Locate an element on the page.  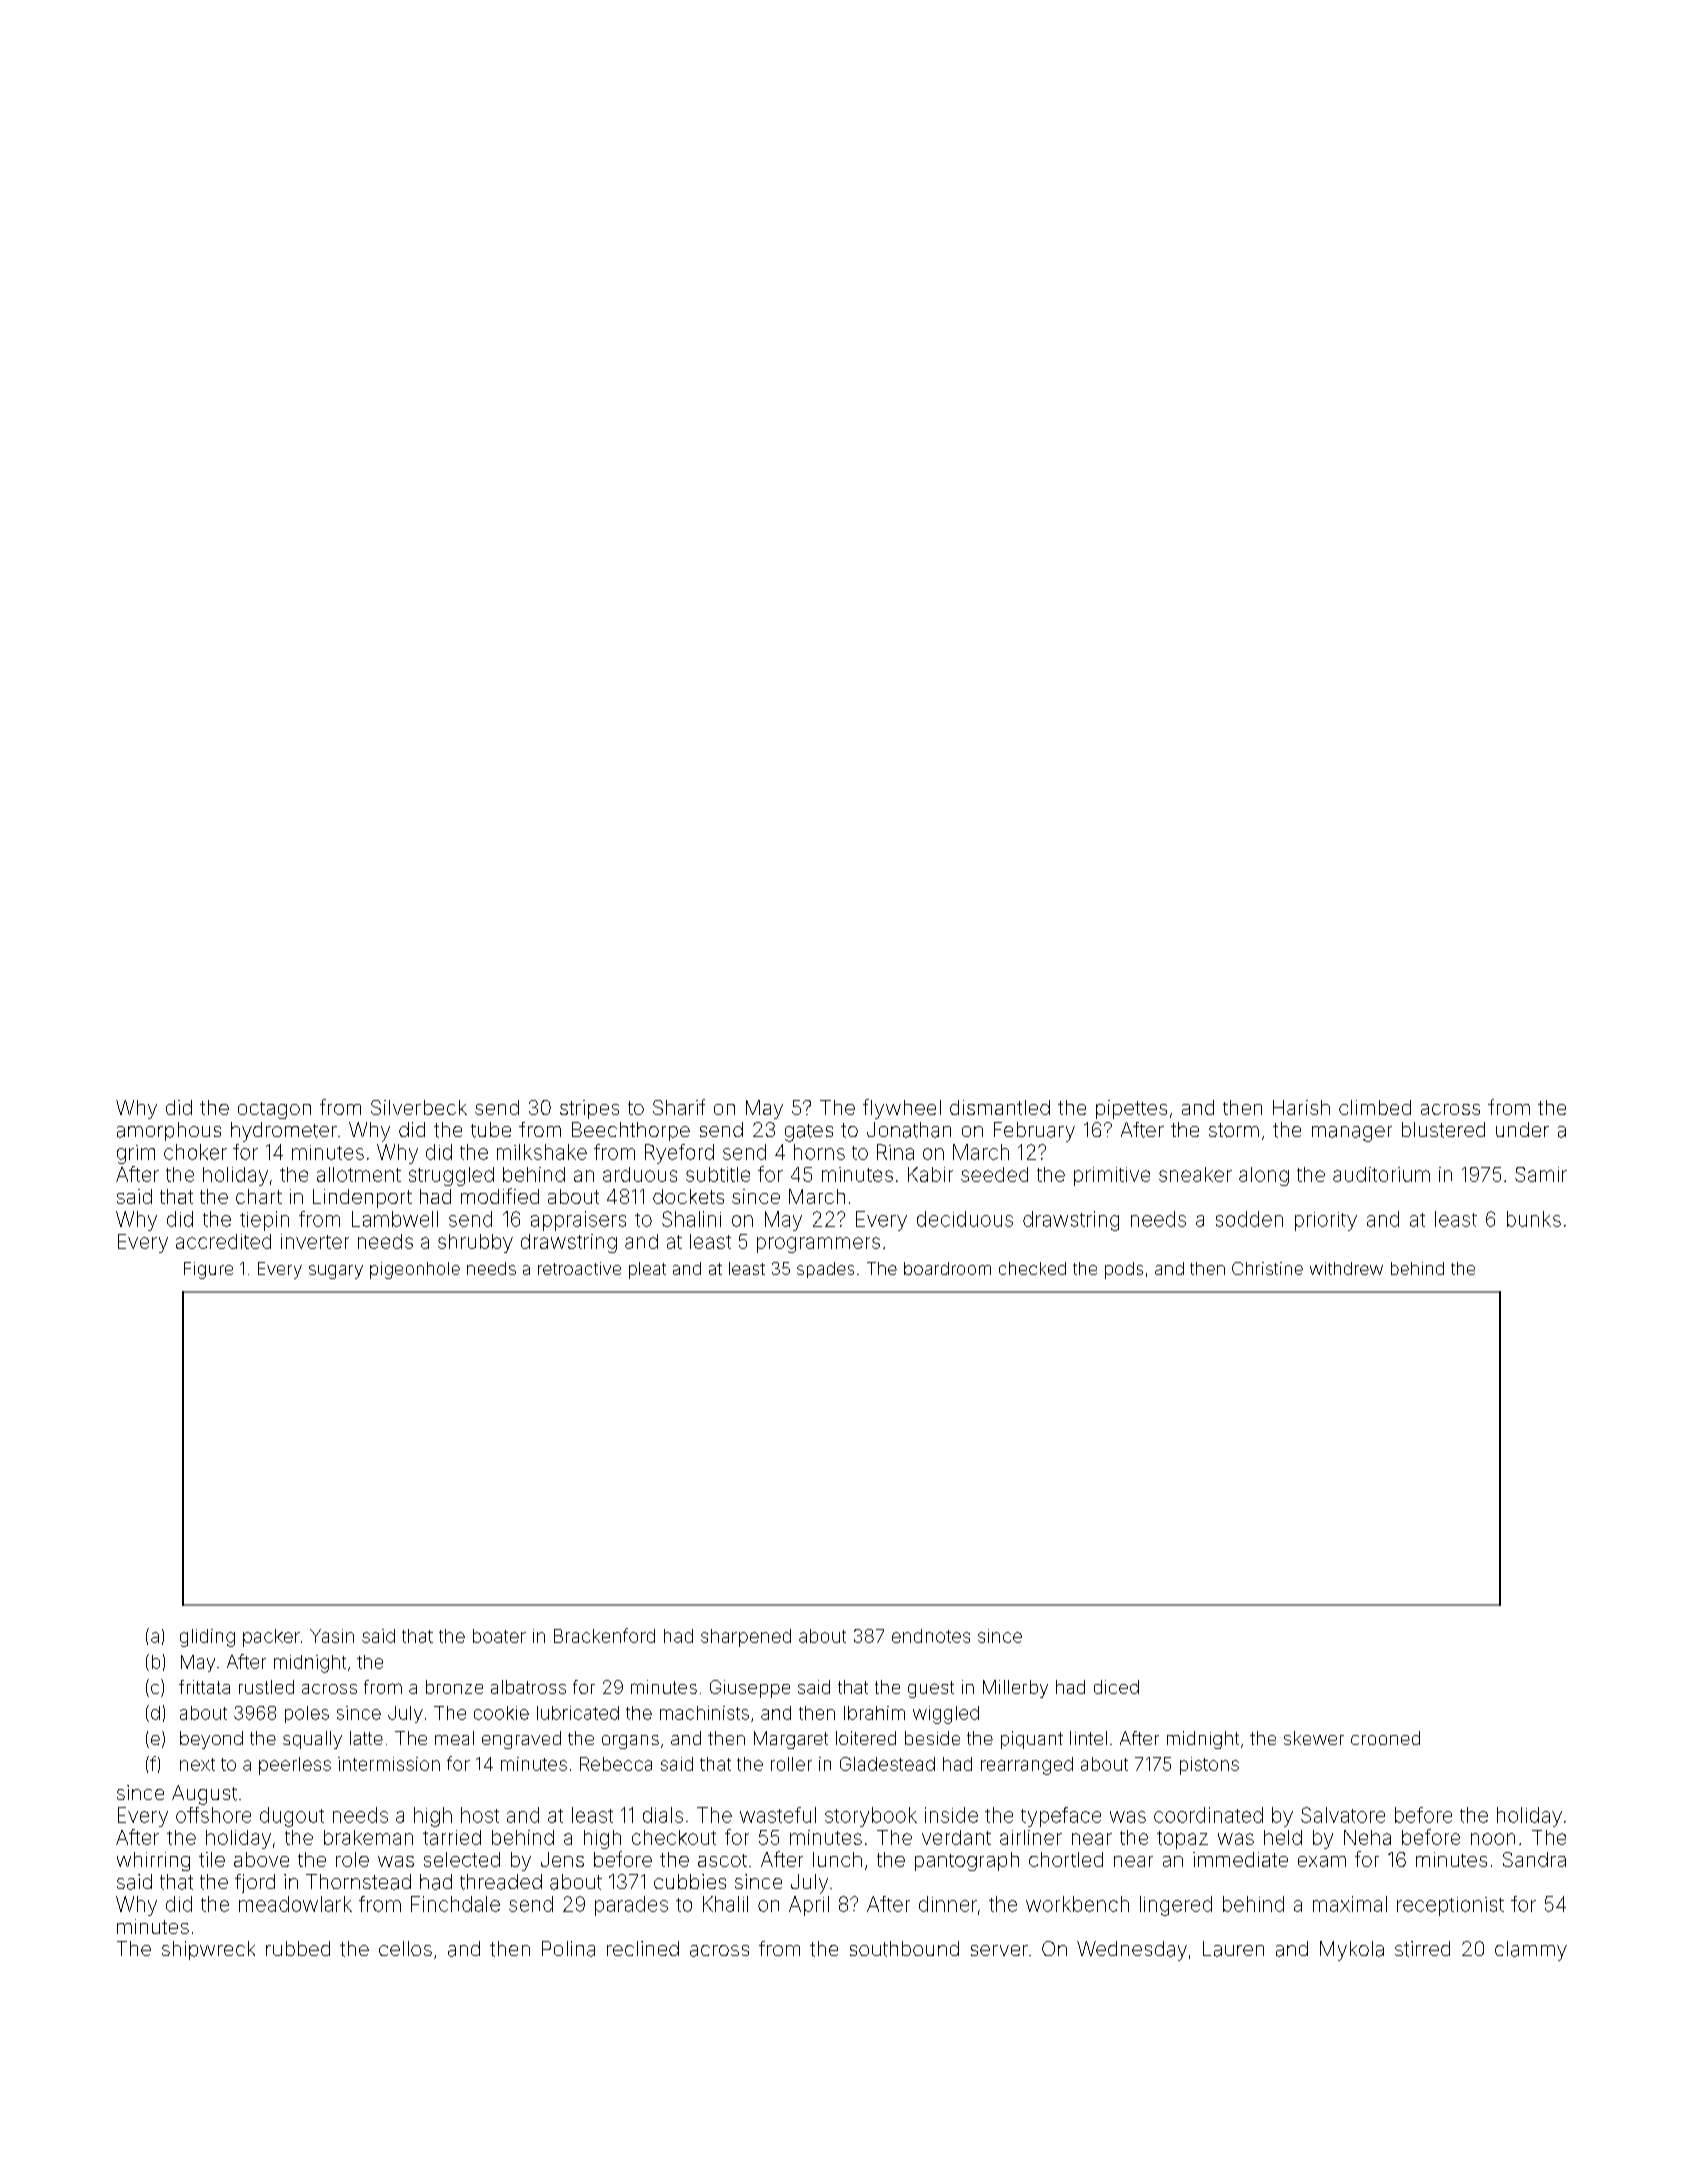
dismantled is located at coordinates (1000, 1107).
